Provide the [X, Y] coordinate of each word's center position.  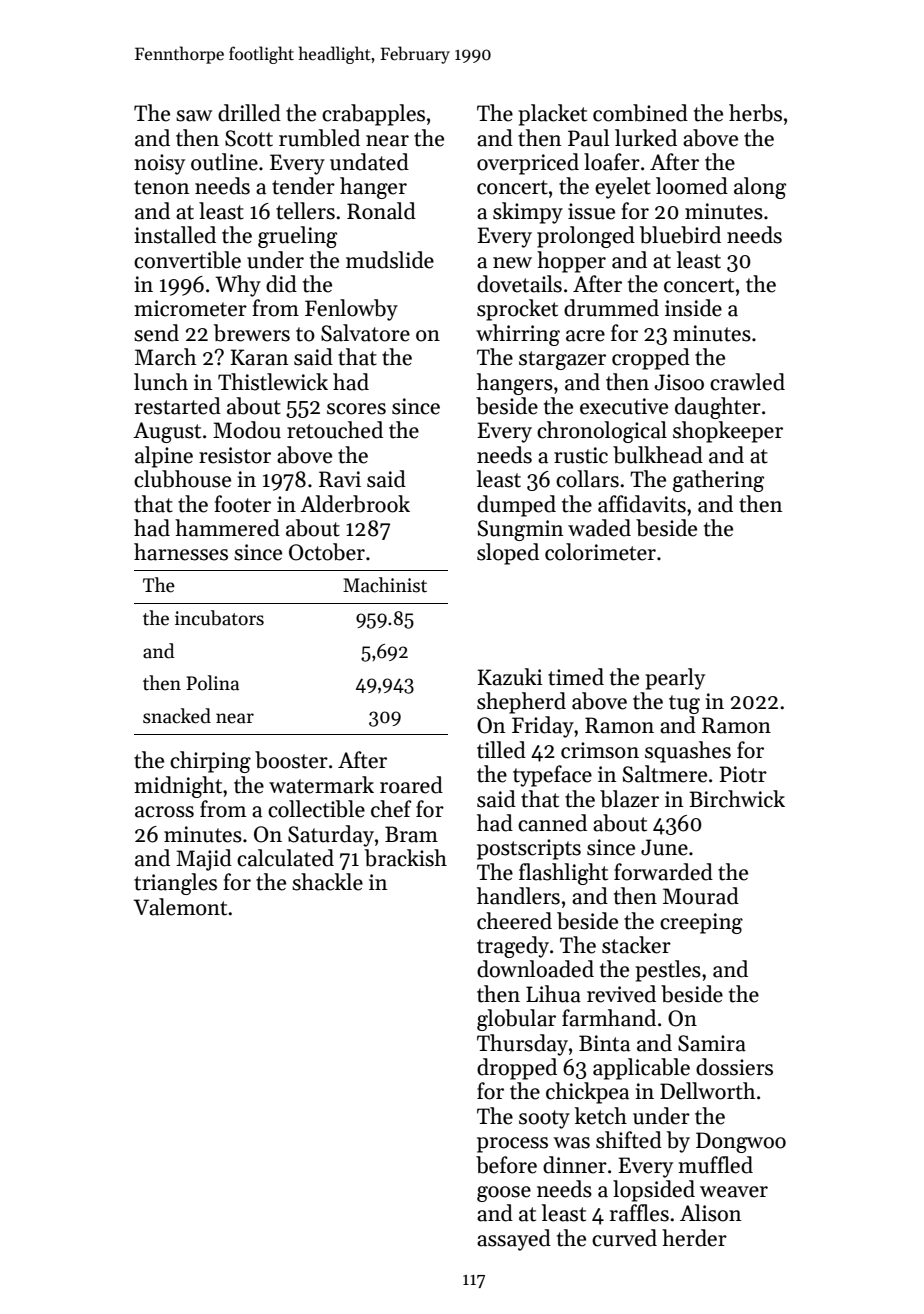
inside [693, 308]
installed [175, 235]
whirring [518, 335]
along [760, 188]
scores [356, 409]
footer [242, 504]
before [506, 1165]
